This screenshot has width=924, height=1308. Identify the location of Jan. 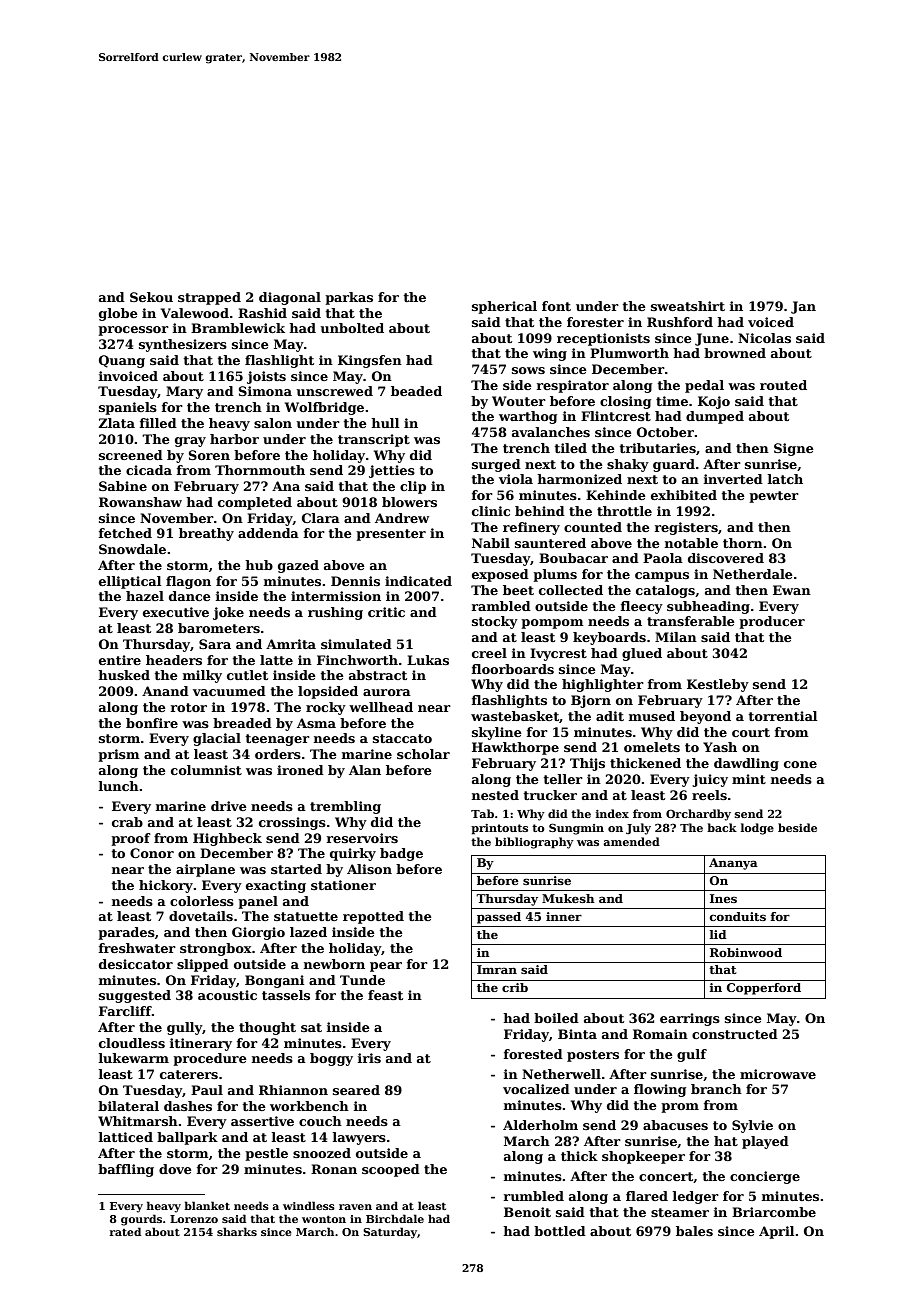
(803, 307).
